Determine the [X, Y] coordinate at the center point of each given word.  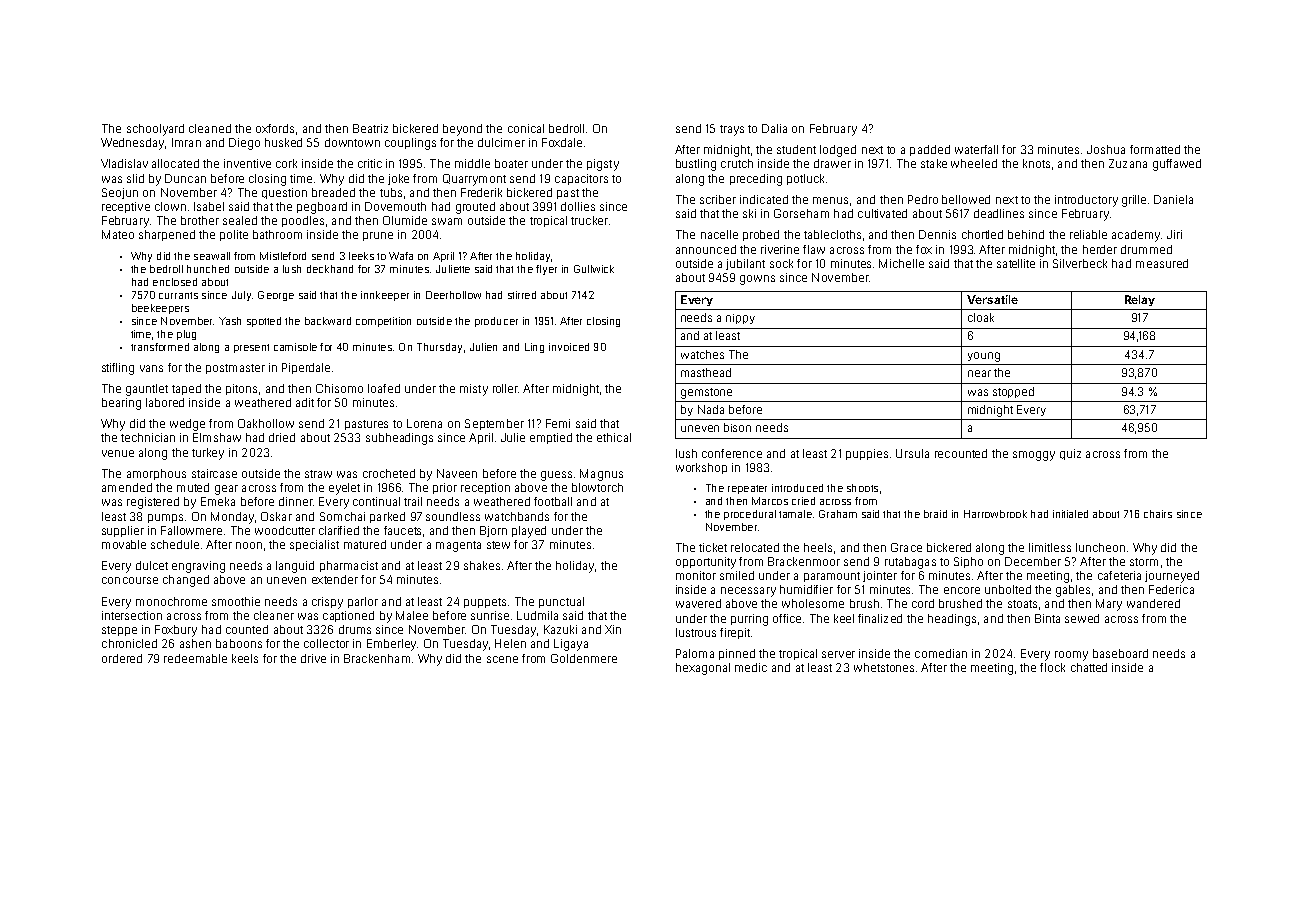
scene [502, 659]
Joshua [1106, 149]
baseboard [1120, 653]
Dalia [774, 128]
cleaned [210, 128]
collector [326, 643]
